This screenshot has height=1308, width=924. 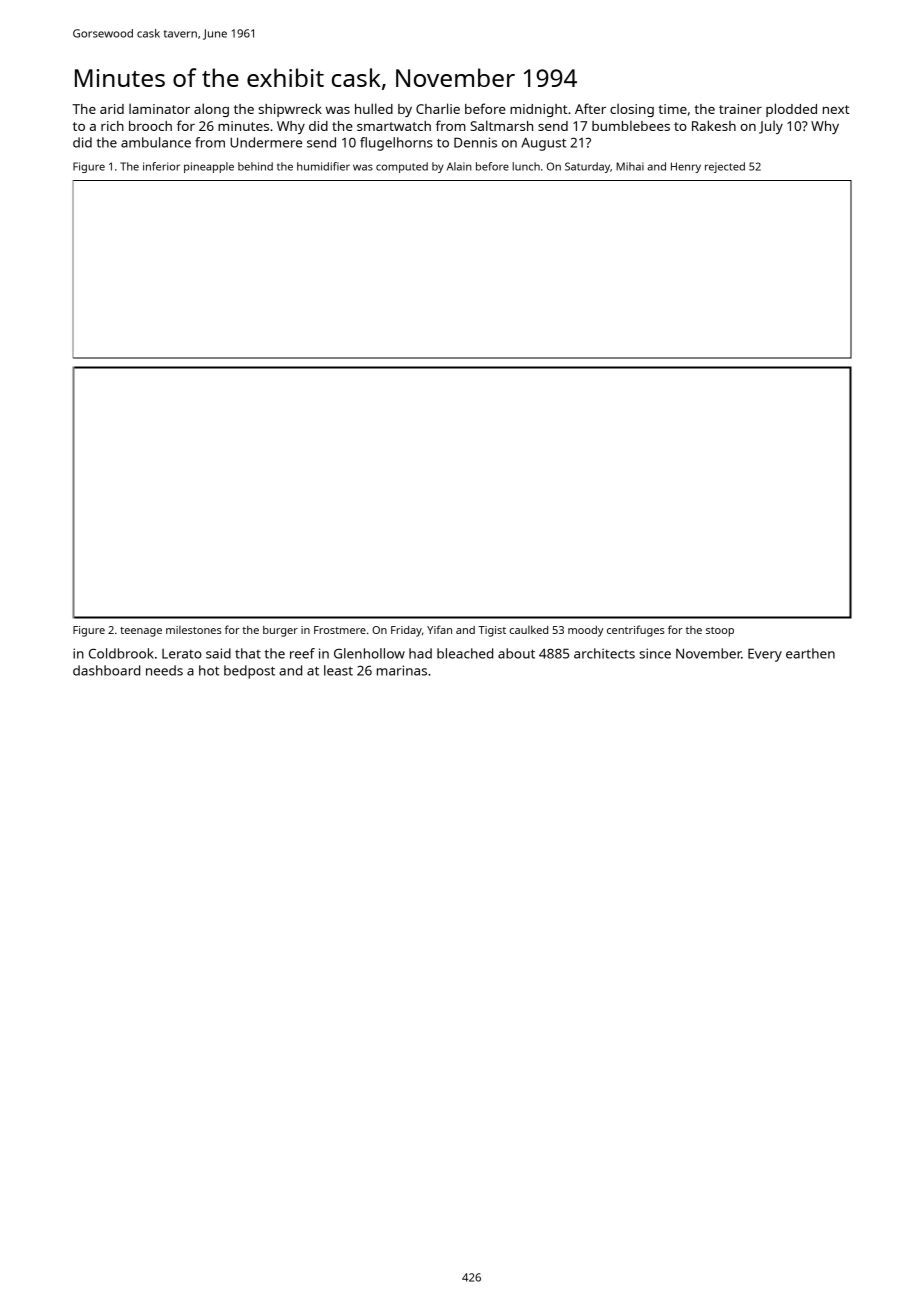 I want to click on Yifan, so click(x=439, y=629).
